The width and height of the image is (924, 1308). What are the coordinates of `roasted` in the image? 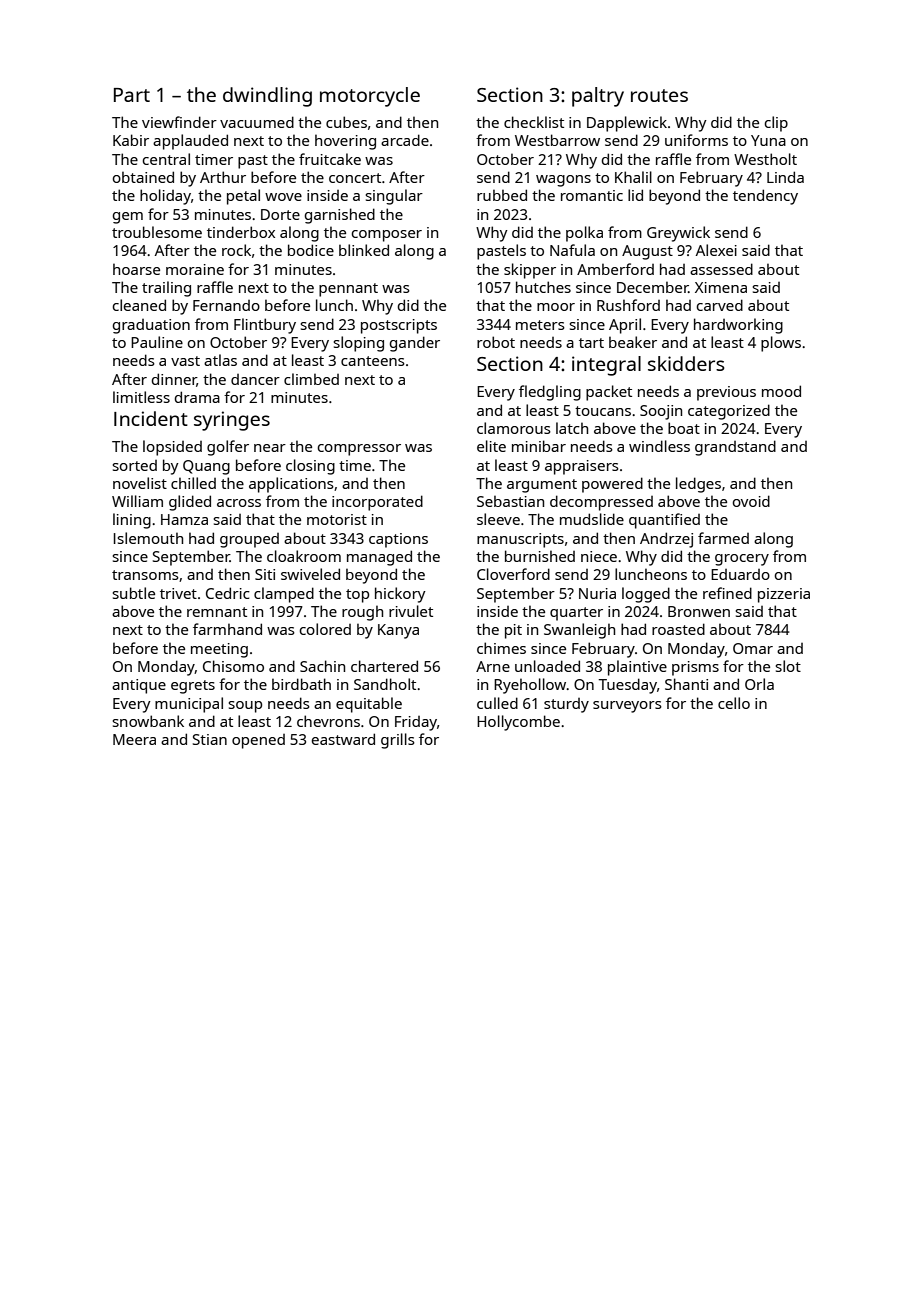 It's located at (678, 629).
